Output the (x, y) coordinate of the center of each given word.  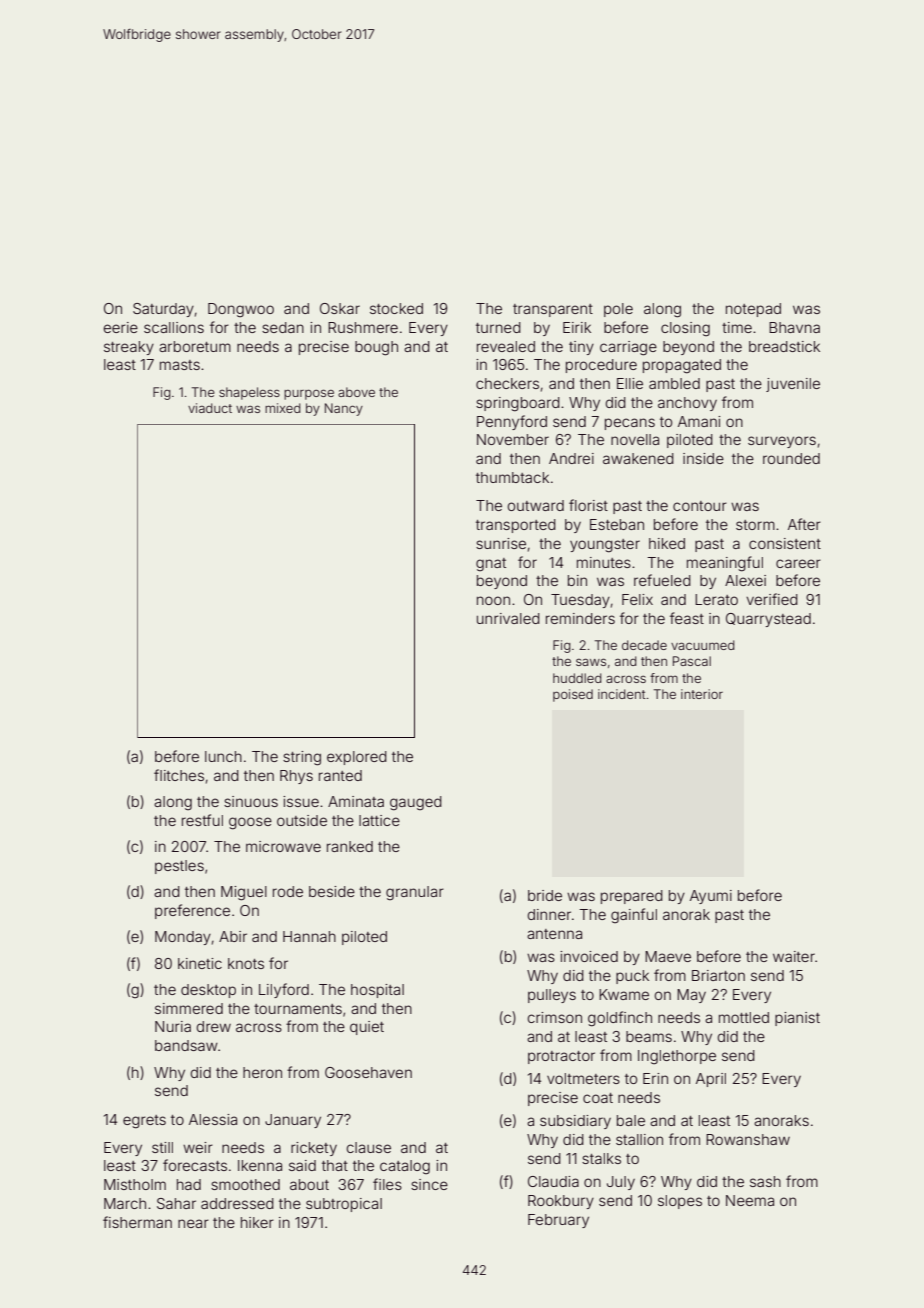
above (356, 392)
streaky (129, 348)
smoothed (245, 1184)
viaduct (210, 408)
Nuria (173, 1026)
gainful (634, 916)
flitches (179, 775)
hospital (377, 991)
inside (703, 458)
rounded (791, 458)
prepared (632, 897)
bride (545, 895)
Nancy (344, 409)
